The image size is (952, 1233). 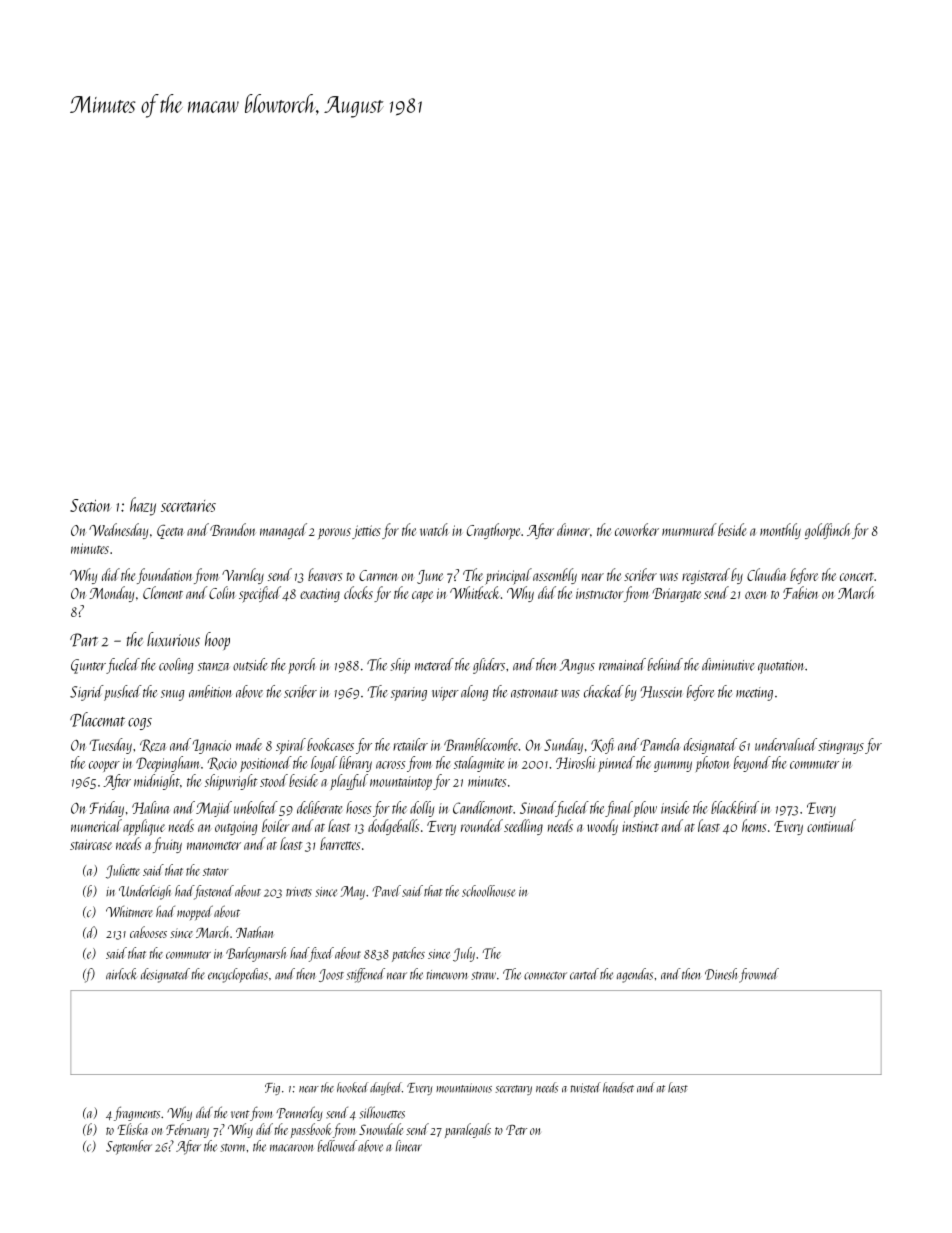 I want to click on Sunday, so click(x=563, y=746).
